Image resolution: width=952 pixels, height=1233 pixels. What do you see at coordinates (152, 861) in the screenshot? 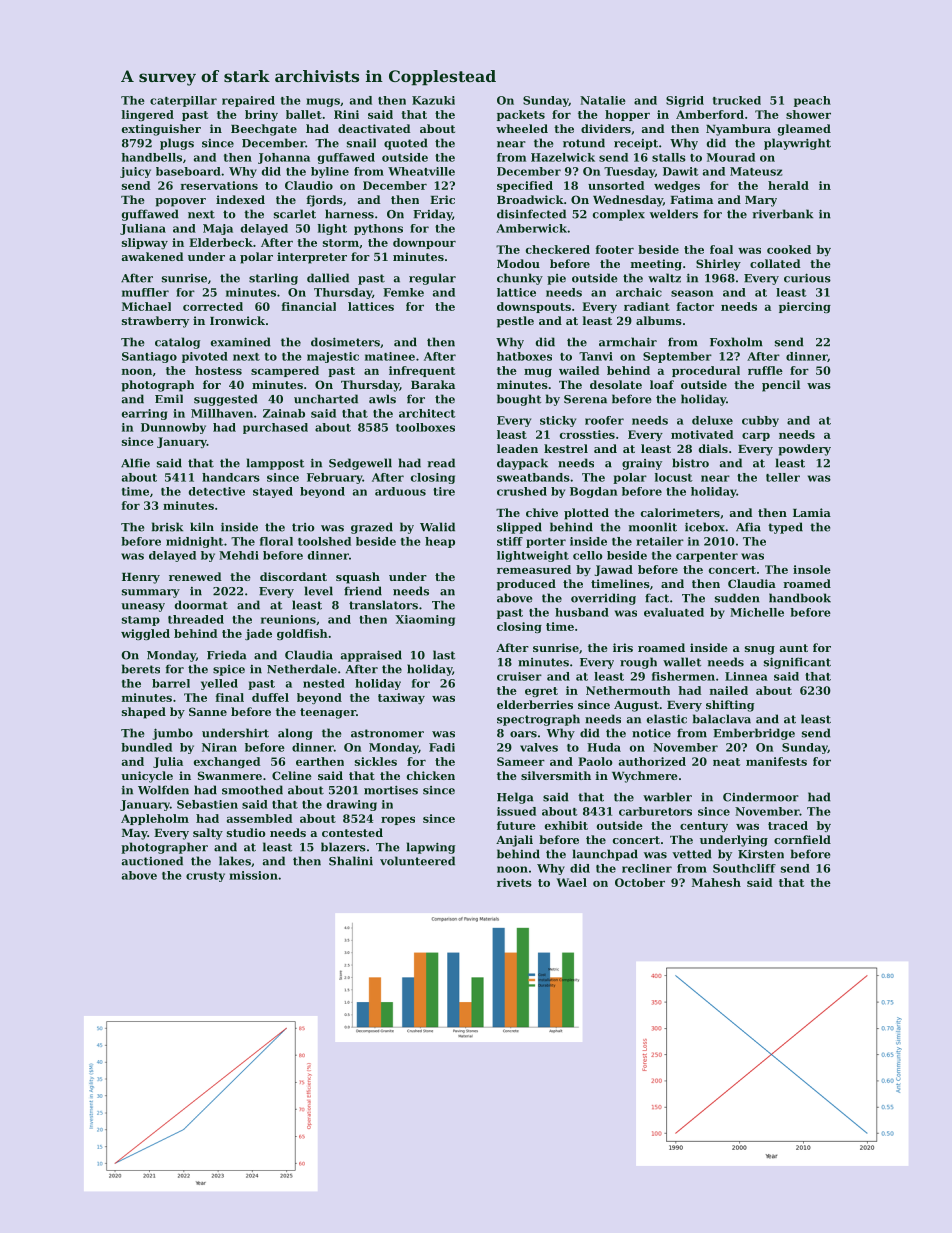
I see `auctioned` at bounding box center [152, 861].
